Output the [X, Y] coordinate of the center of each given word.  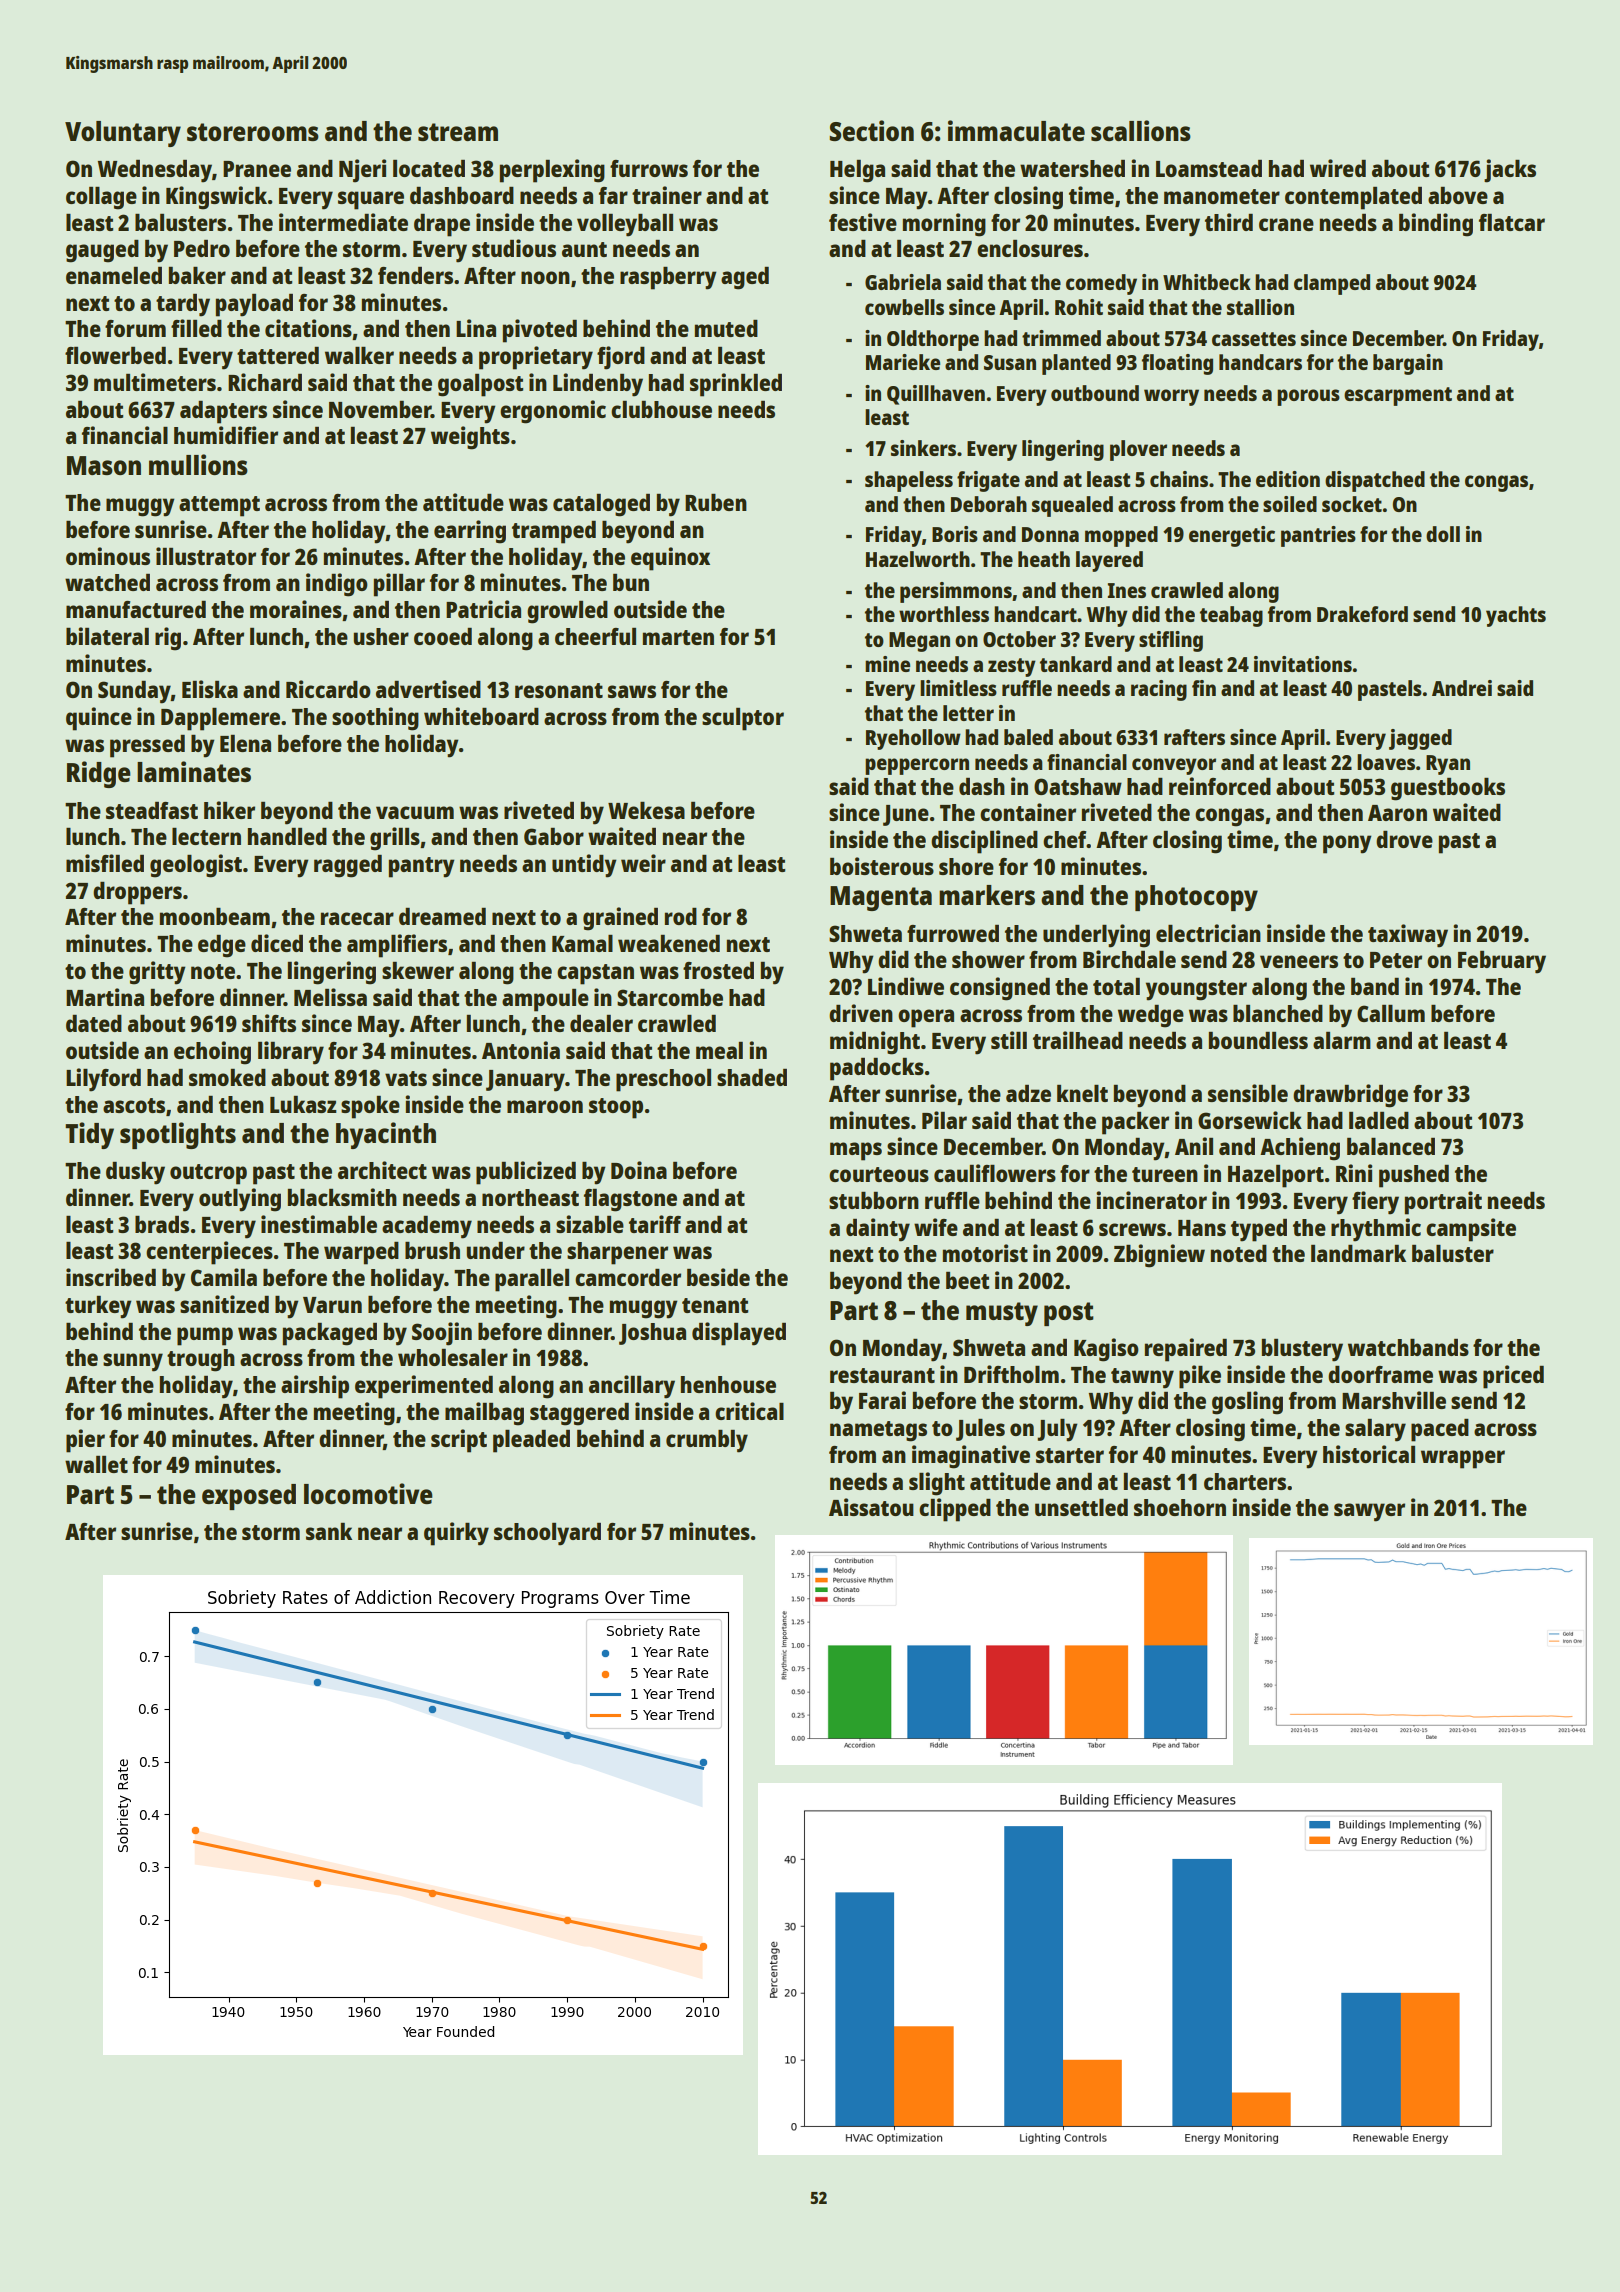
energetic [1232, 536]
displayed [739, 1334]
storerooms [253, 132]
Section [871, 130]
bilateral [107, 636]
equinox [670, 559]
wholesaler [453, 1357]
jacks [1510, 171]
